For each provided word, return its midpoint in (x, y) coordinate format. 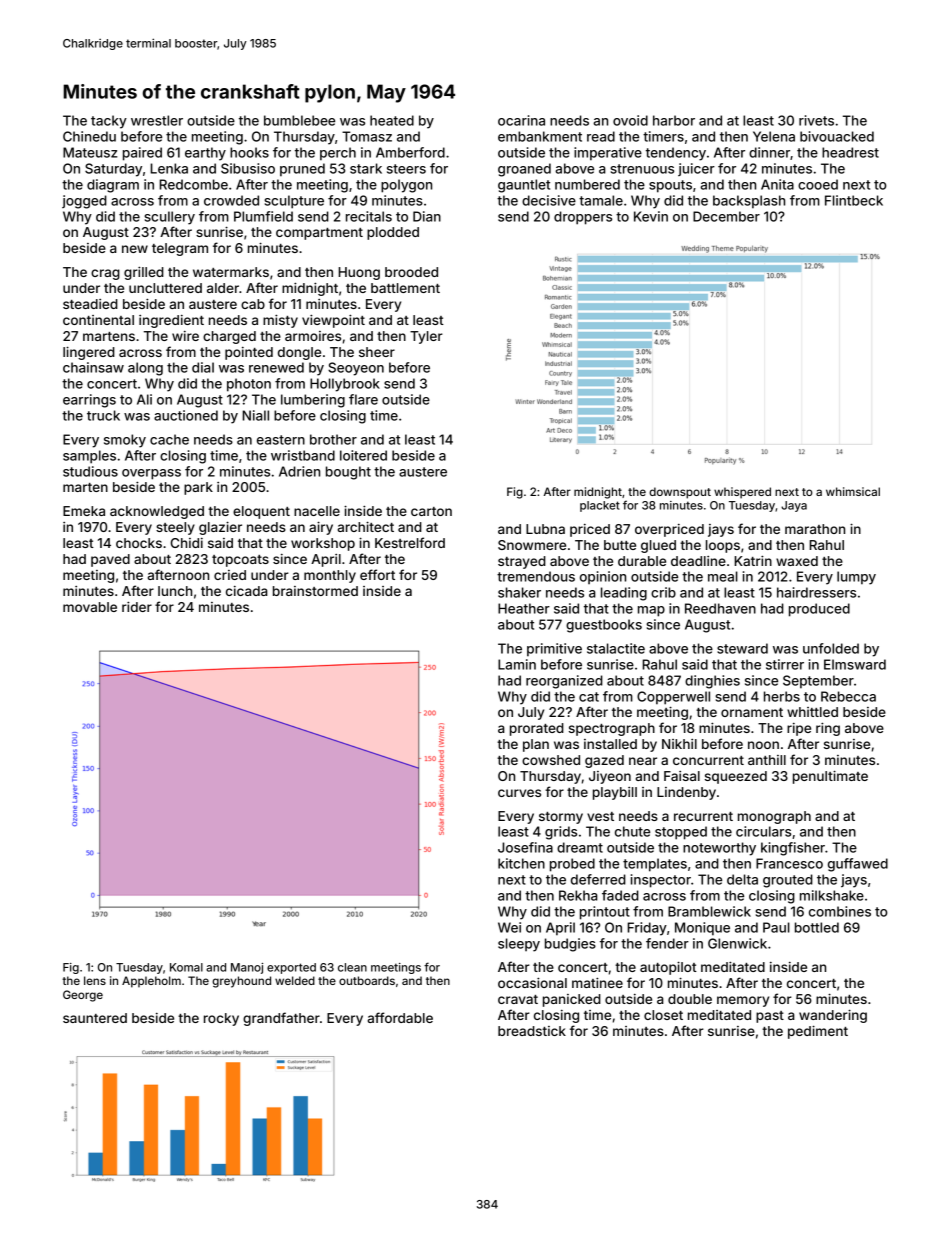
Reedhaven (720, 608)
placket (600, 506)
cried (230, 575)
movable (90, 607)
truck (103, 415)
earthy (205, 154)
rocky (221, 1019)
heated (392, 120)
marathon (815, 529)
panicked (572, 1000)
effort (377, 574)
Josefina (525, 847)
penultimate (830, 777)
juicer (696, 169)
